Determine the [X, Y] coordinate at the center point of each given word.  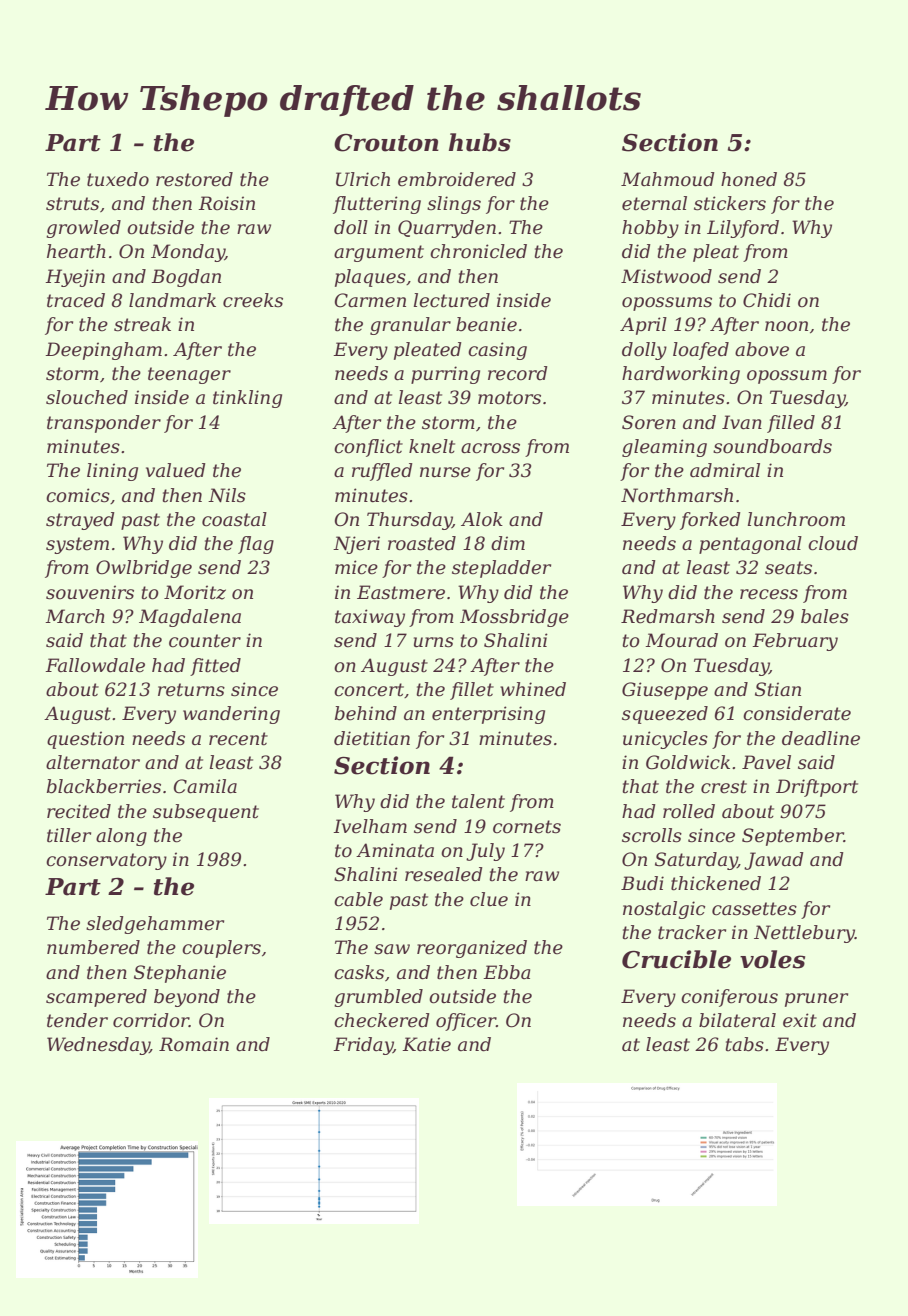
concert [369, 690]
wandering [231, 715]
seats [788, 568]
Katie [426, 1044]
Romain [194, 1044]
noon [786, 326]
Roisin [226, 203]
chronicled [478, 251]
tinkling [247, 399]
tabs [744, 1044]
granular [410, 326]
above [762, 349]
